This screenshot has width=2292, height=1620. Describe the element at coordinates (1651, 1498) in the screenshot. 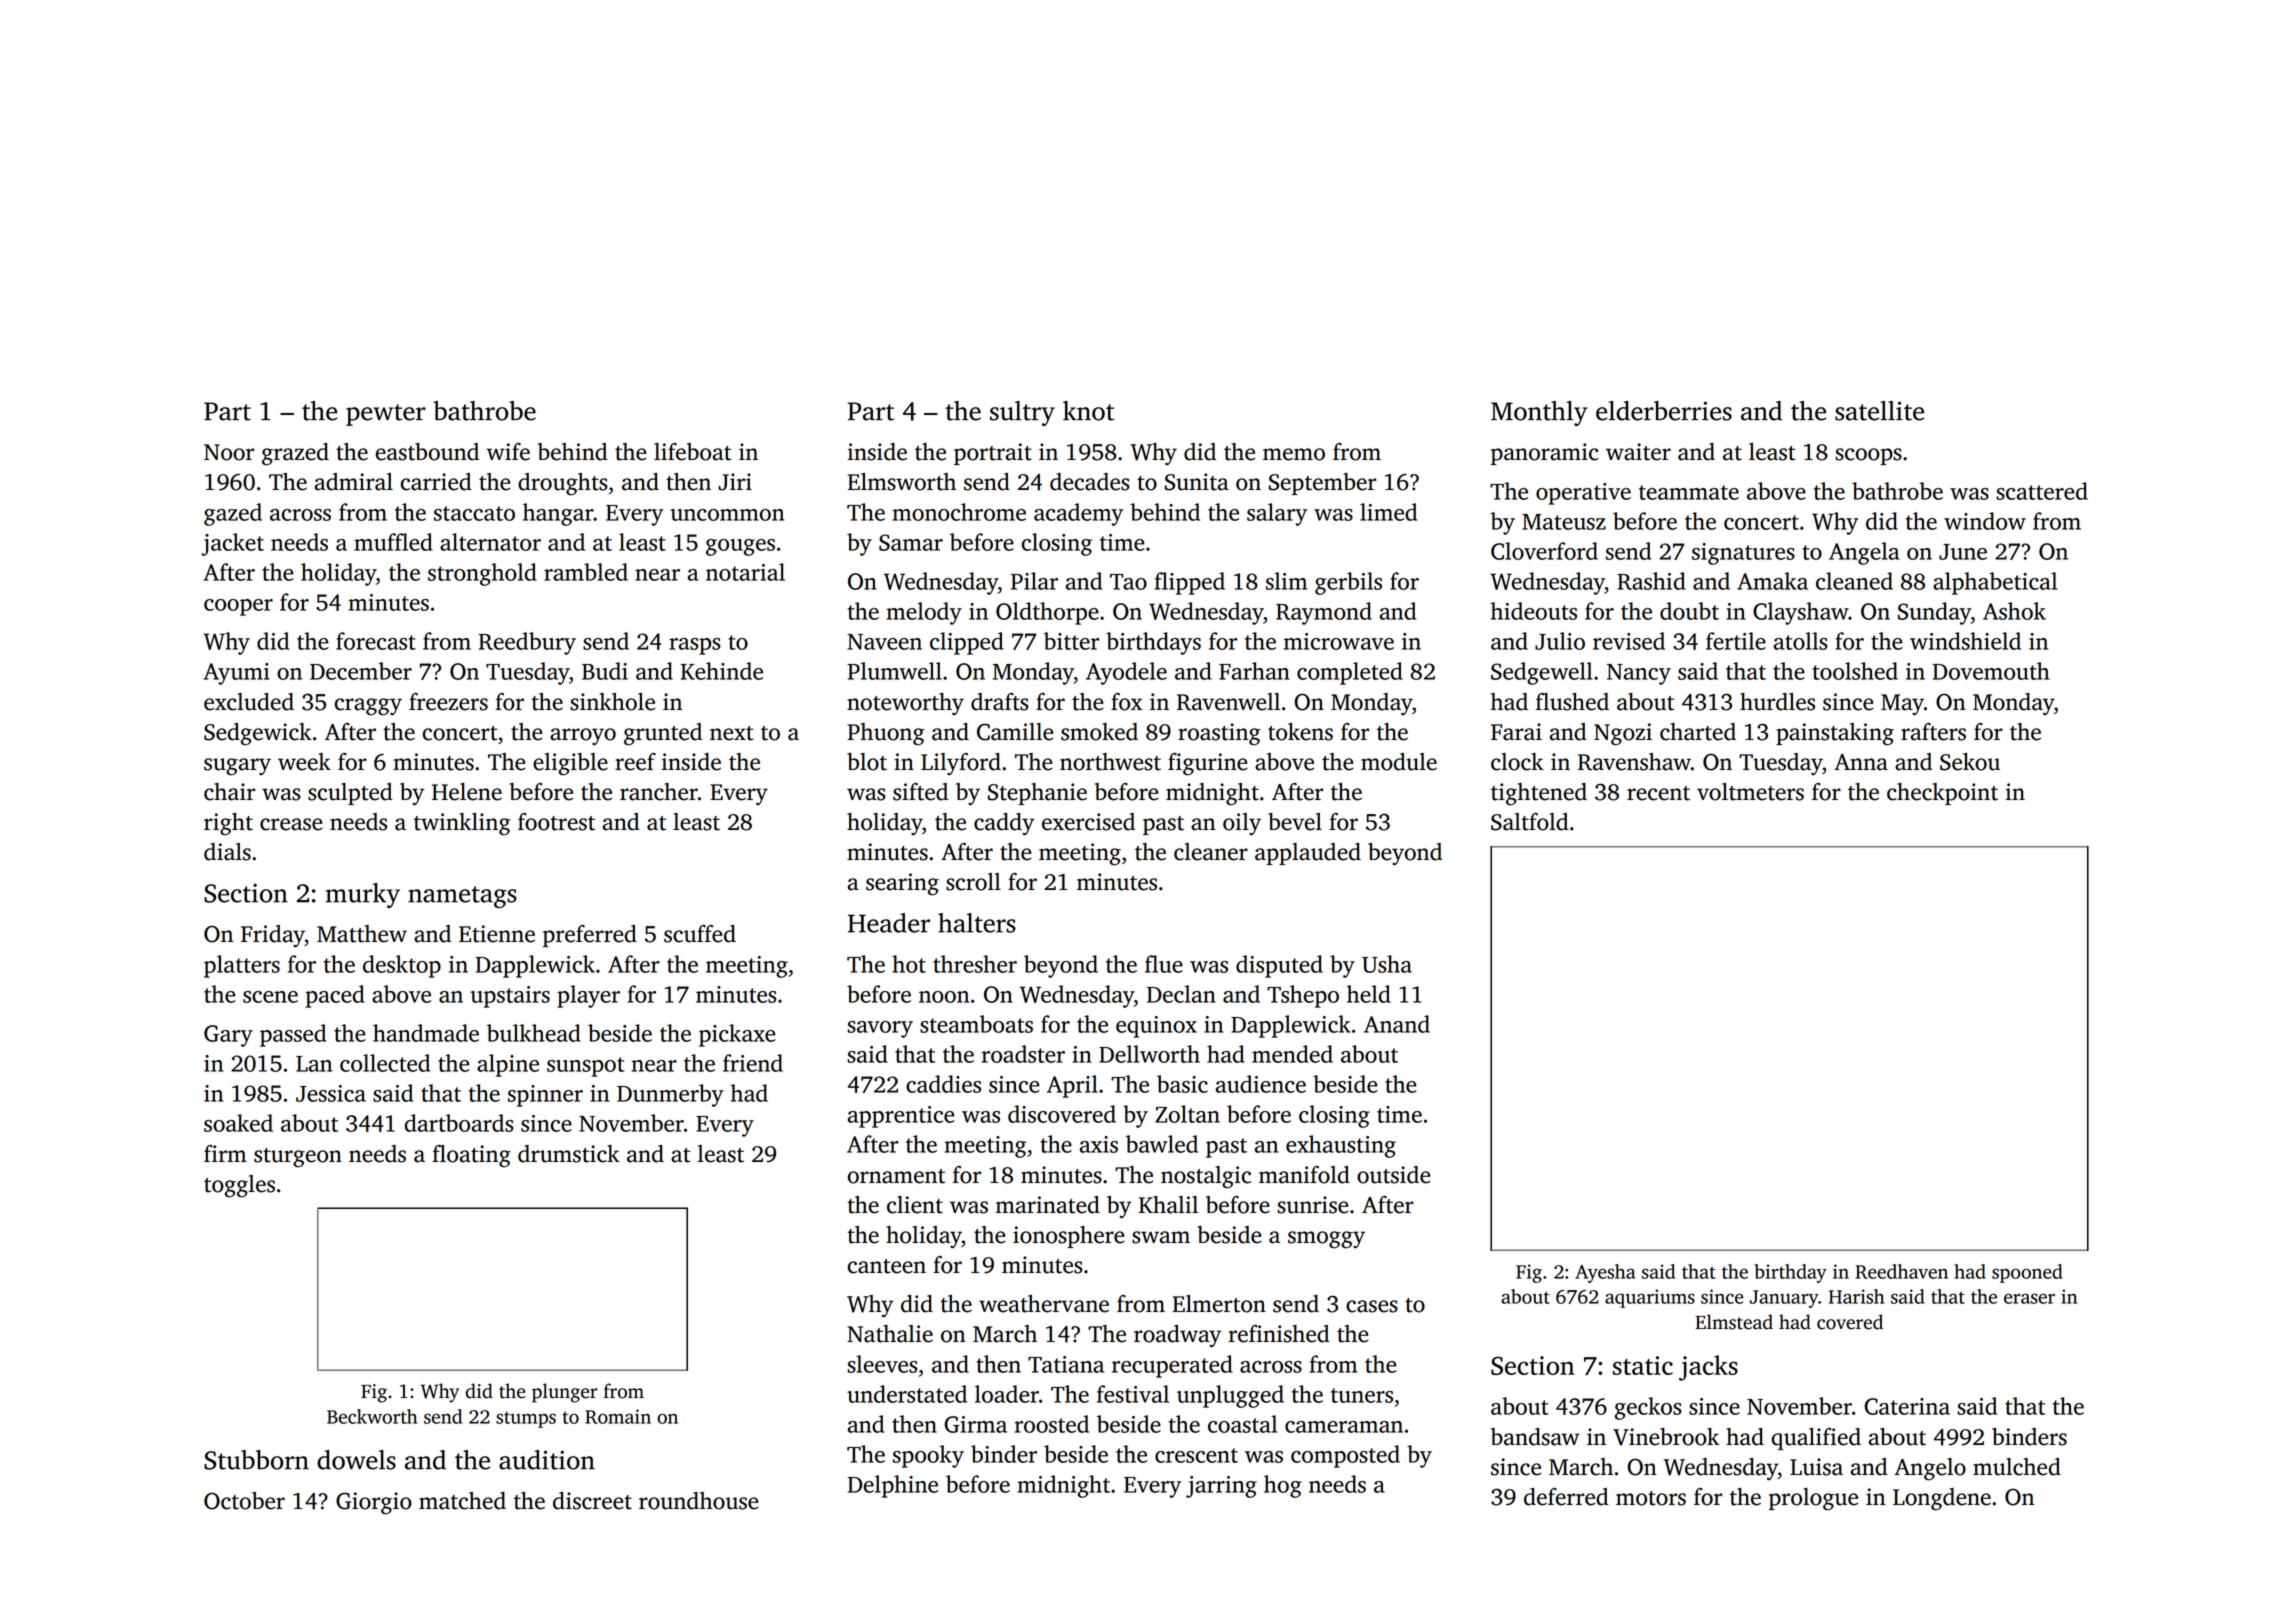

I see `motors` at that location.
